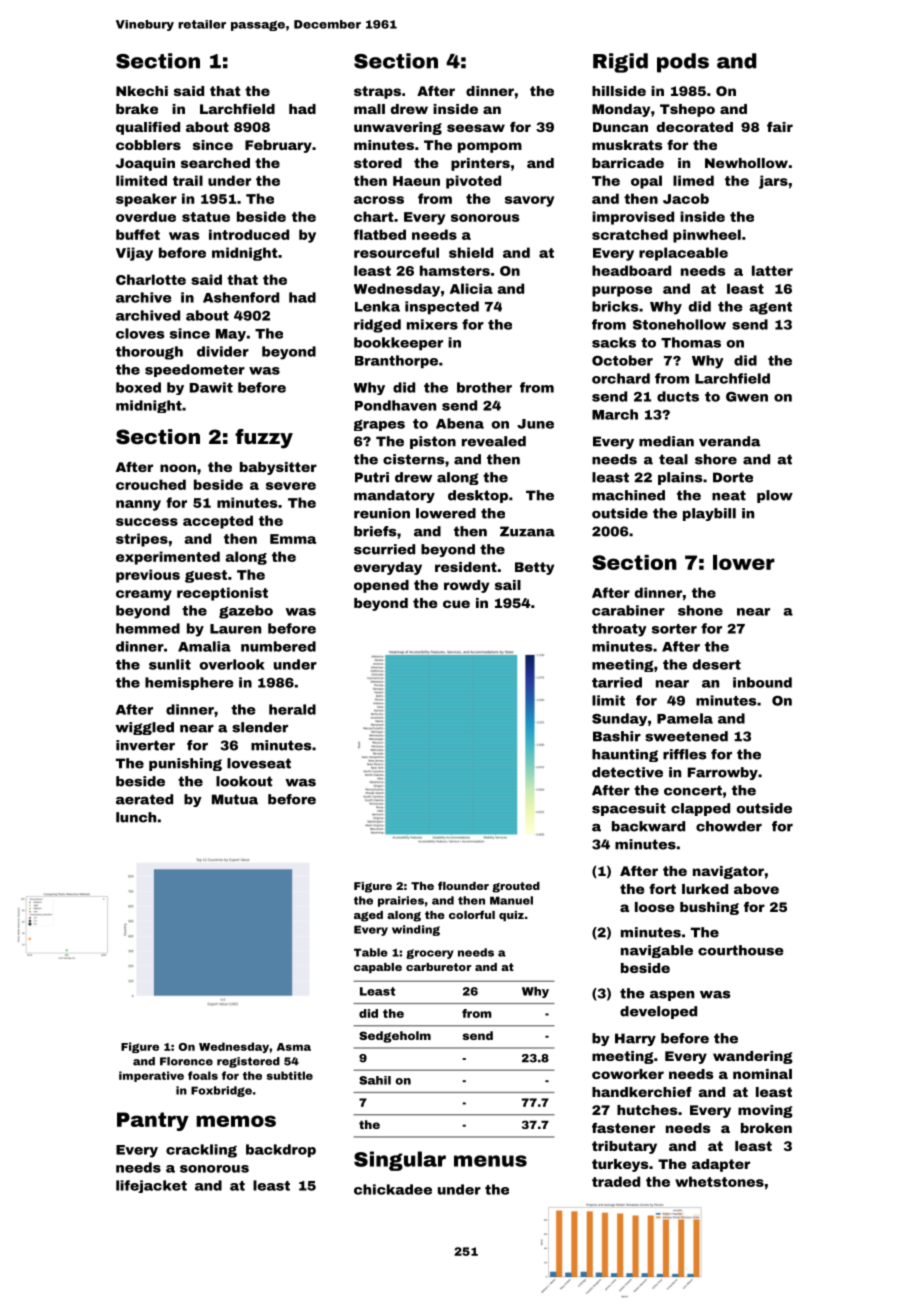 This screenshot has height=1316, width=908. What do you see at coordinates (622, 291) in the screenshot?
I see `purpose` at bounding box center [622, 291].
